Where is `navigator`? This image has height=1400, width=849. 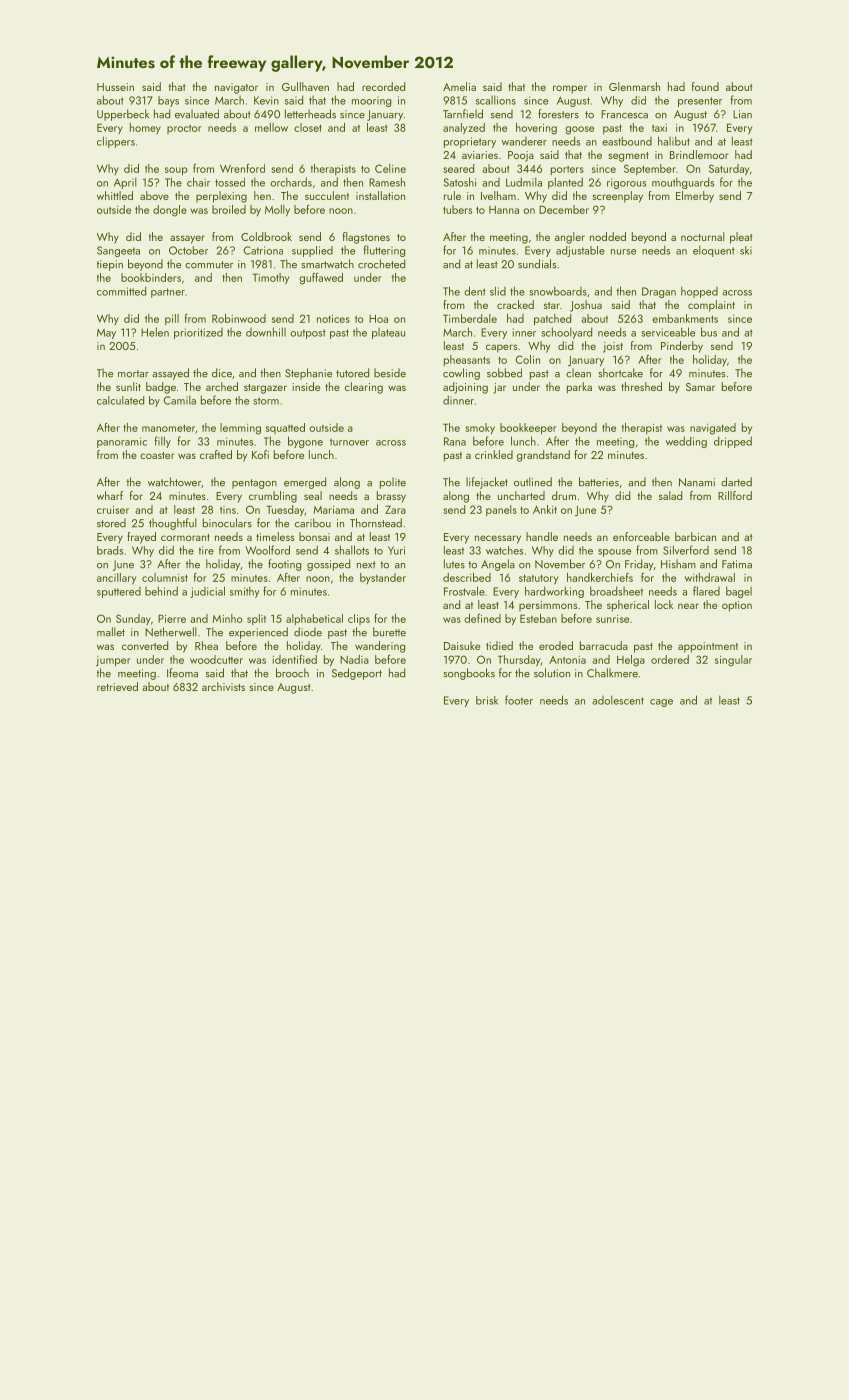
navigator is located at coordinates (236, 88).
